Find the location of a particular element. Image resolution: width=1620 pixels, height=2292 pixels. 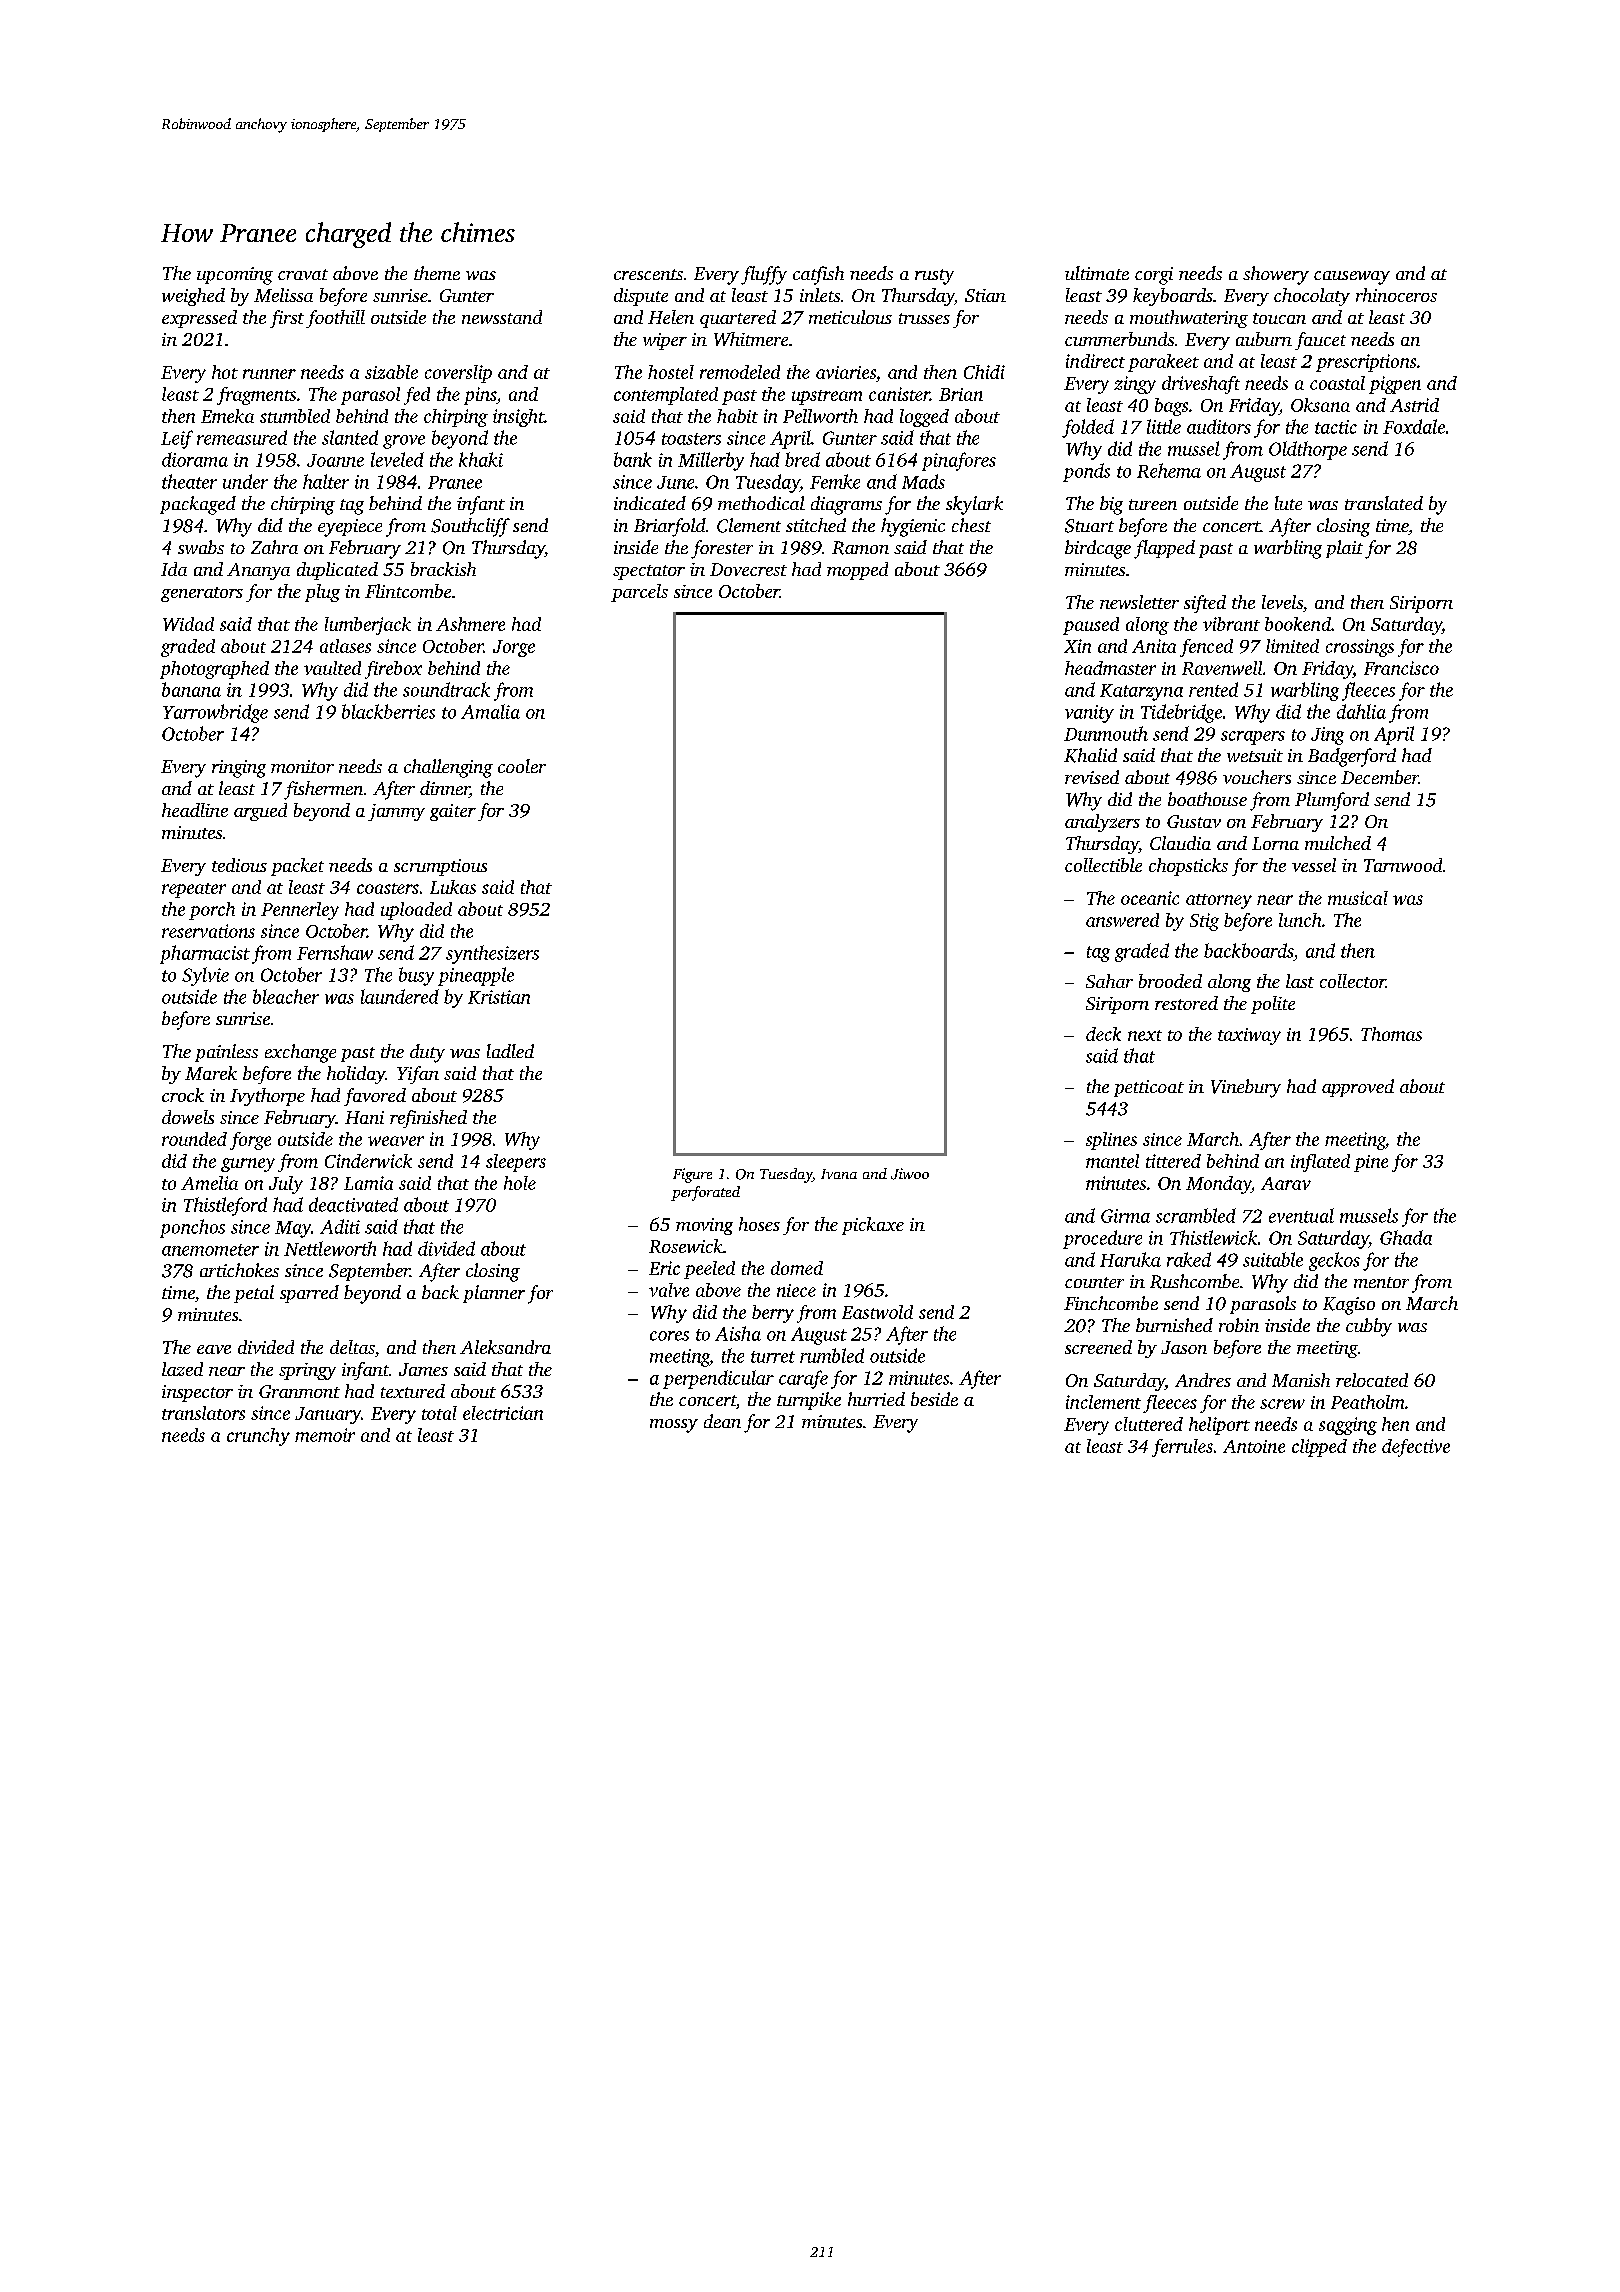

pins is located at coordinates (480, 396).
